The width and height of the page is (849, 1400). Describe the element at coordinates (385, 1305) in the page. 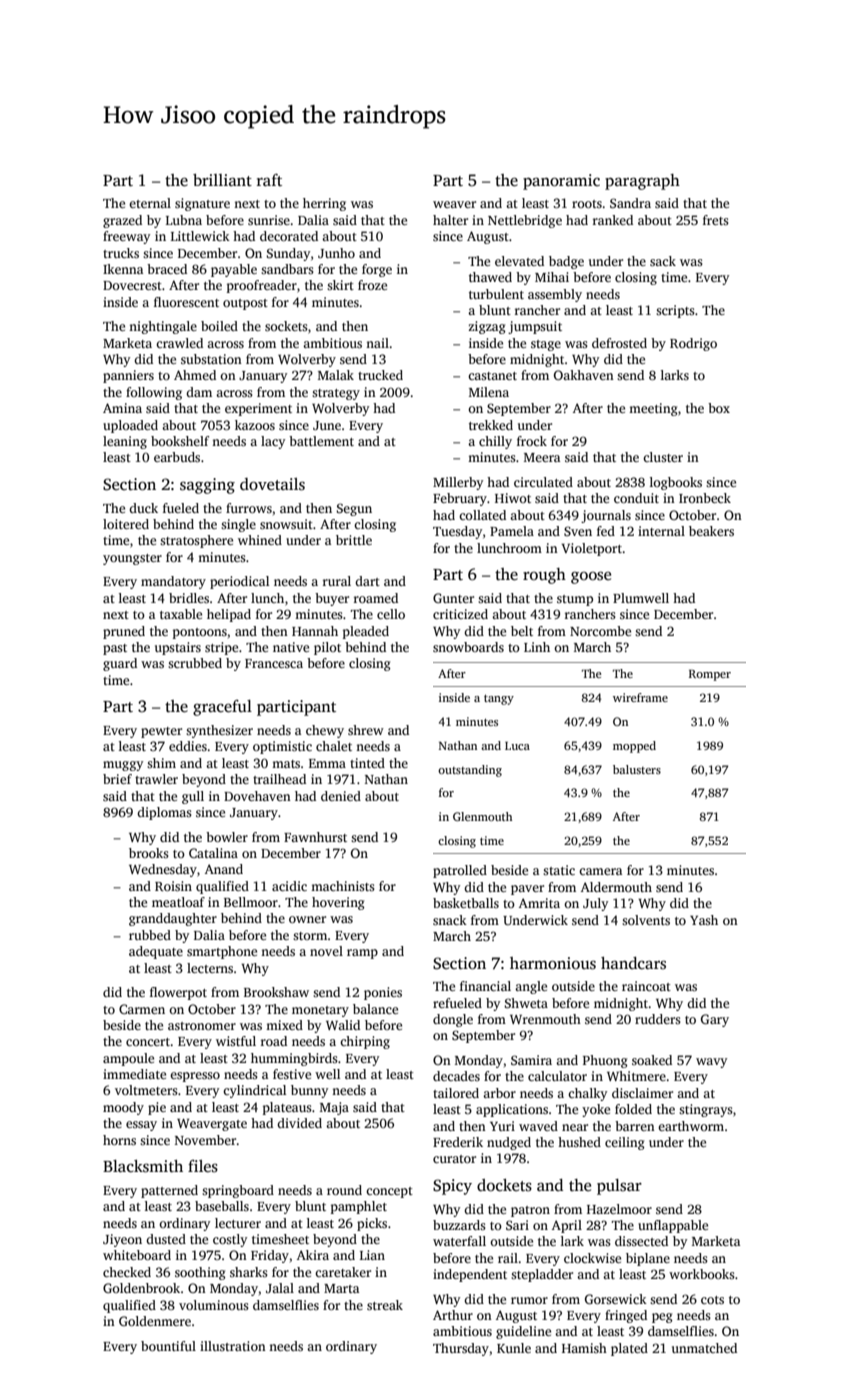

I see `streak` at that location.
